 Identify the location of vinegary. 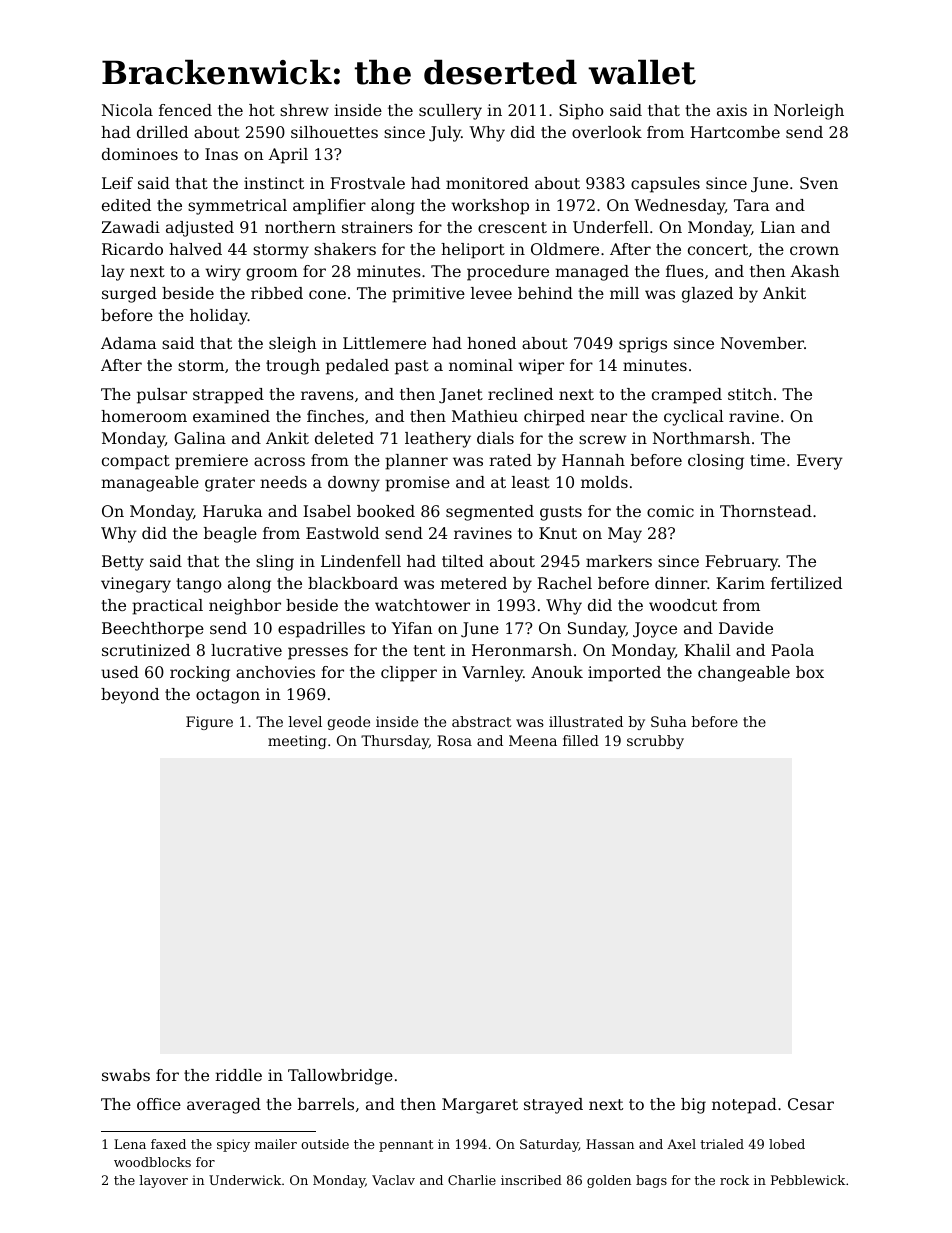
(136, 585).
